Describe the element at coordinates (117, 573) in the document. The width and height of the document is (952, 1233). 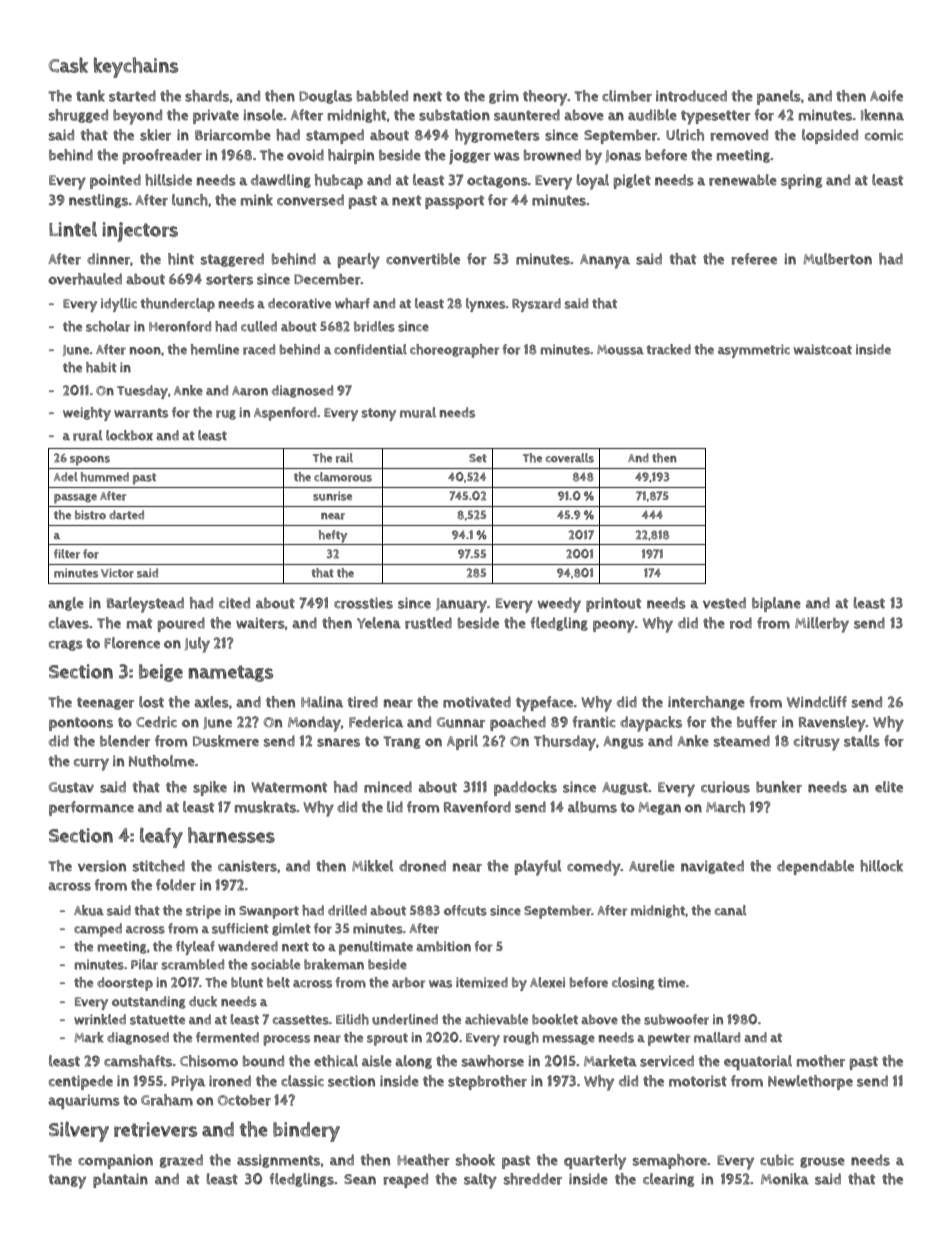
I see `Victor` at that location.
